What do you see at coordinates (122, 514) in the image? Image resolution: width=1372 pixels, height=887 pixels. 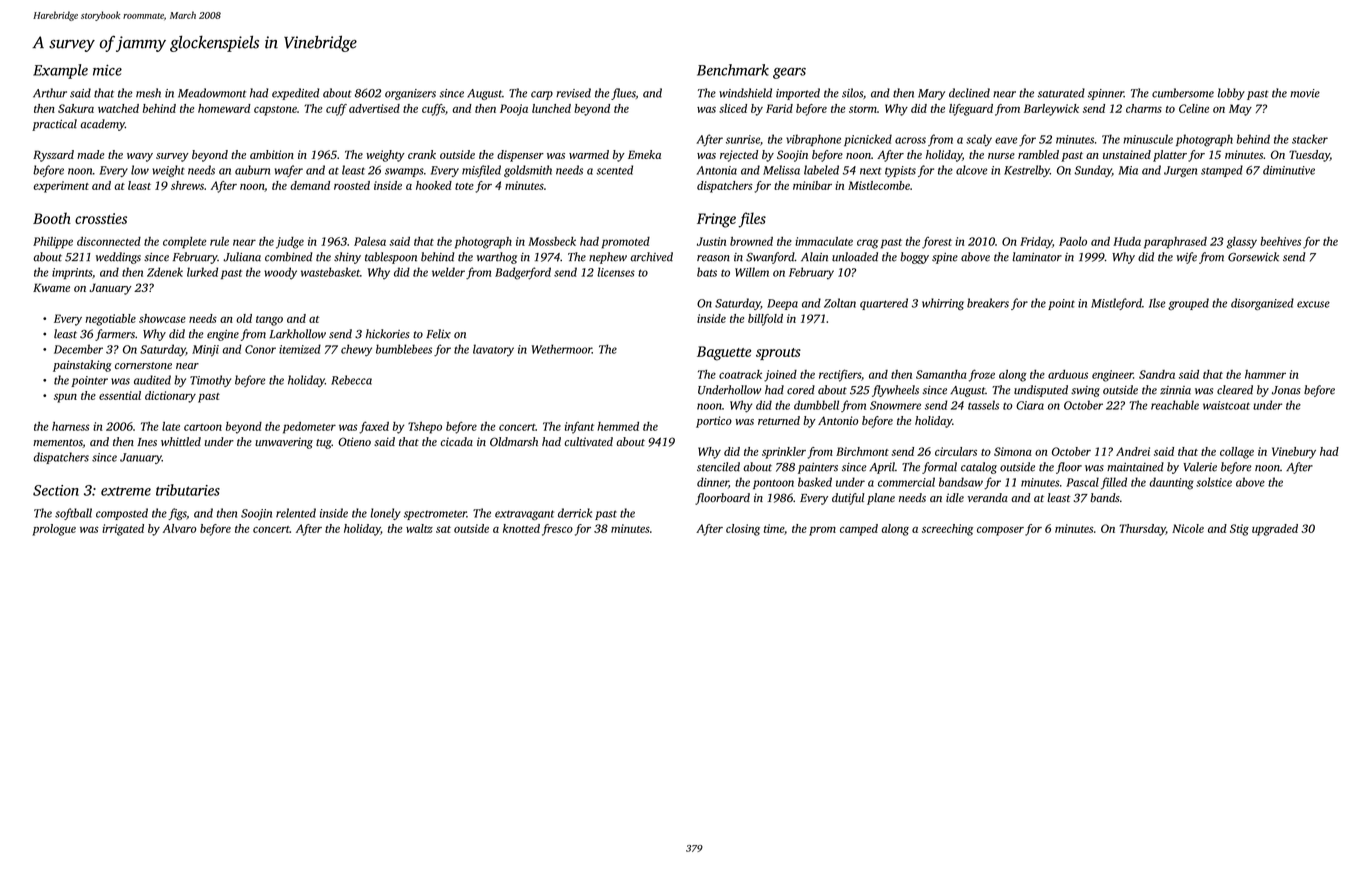 I see `composted` at bounding box center [122, 514].
